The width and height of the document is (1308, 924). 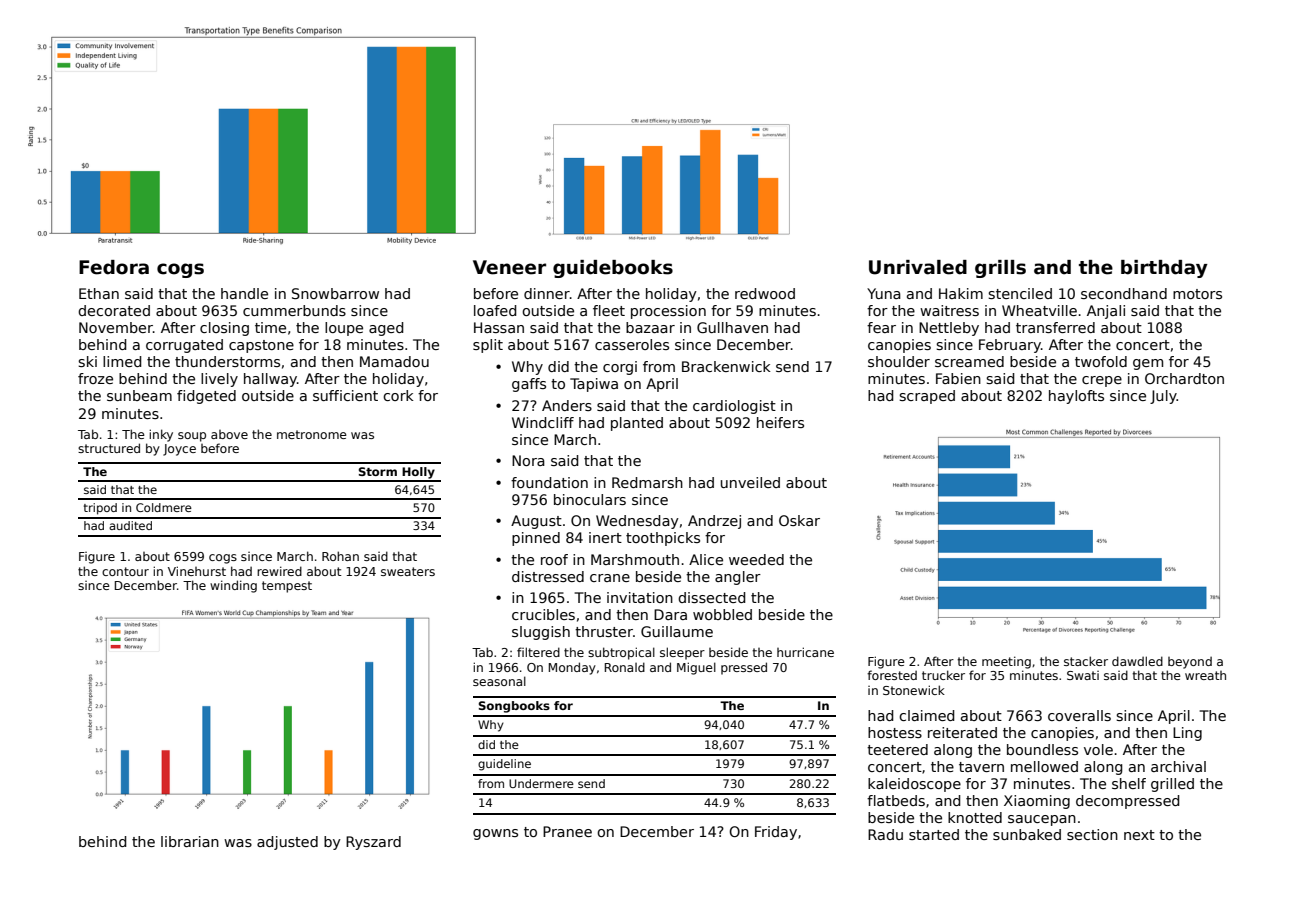 What do you see at coordinates (613, 269) in the document?
I see `guidebooks` at bounding box center [613, 269].
